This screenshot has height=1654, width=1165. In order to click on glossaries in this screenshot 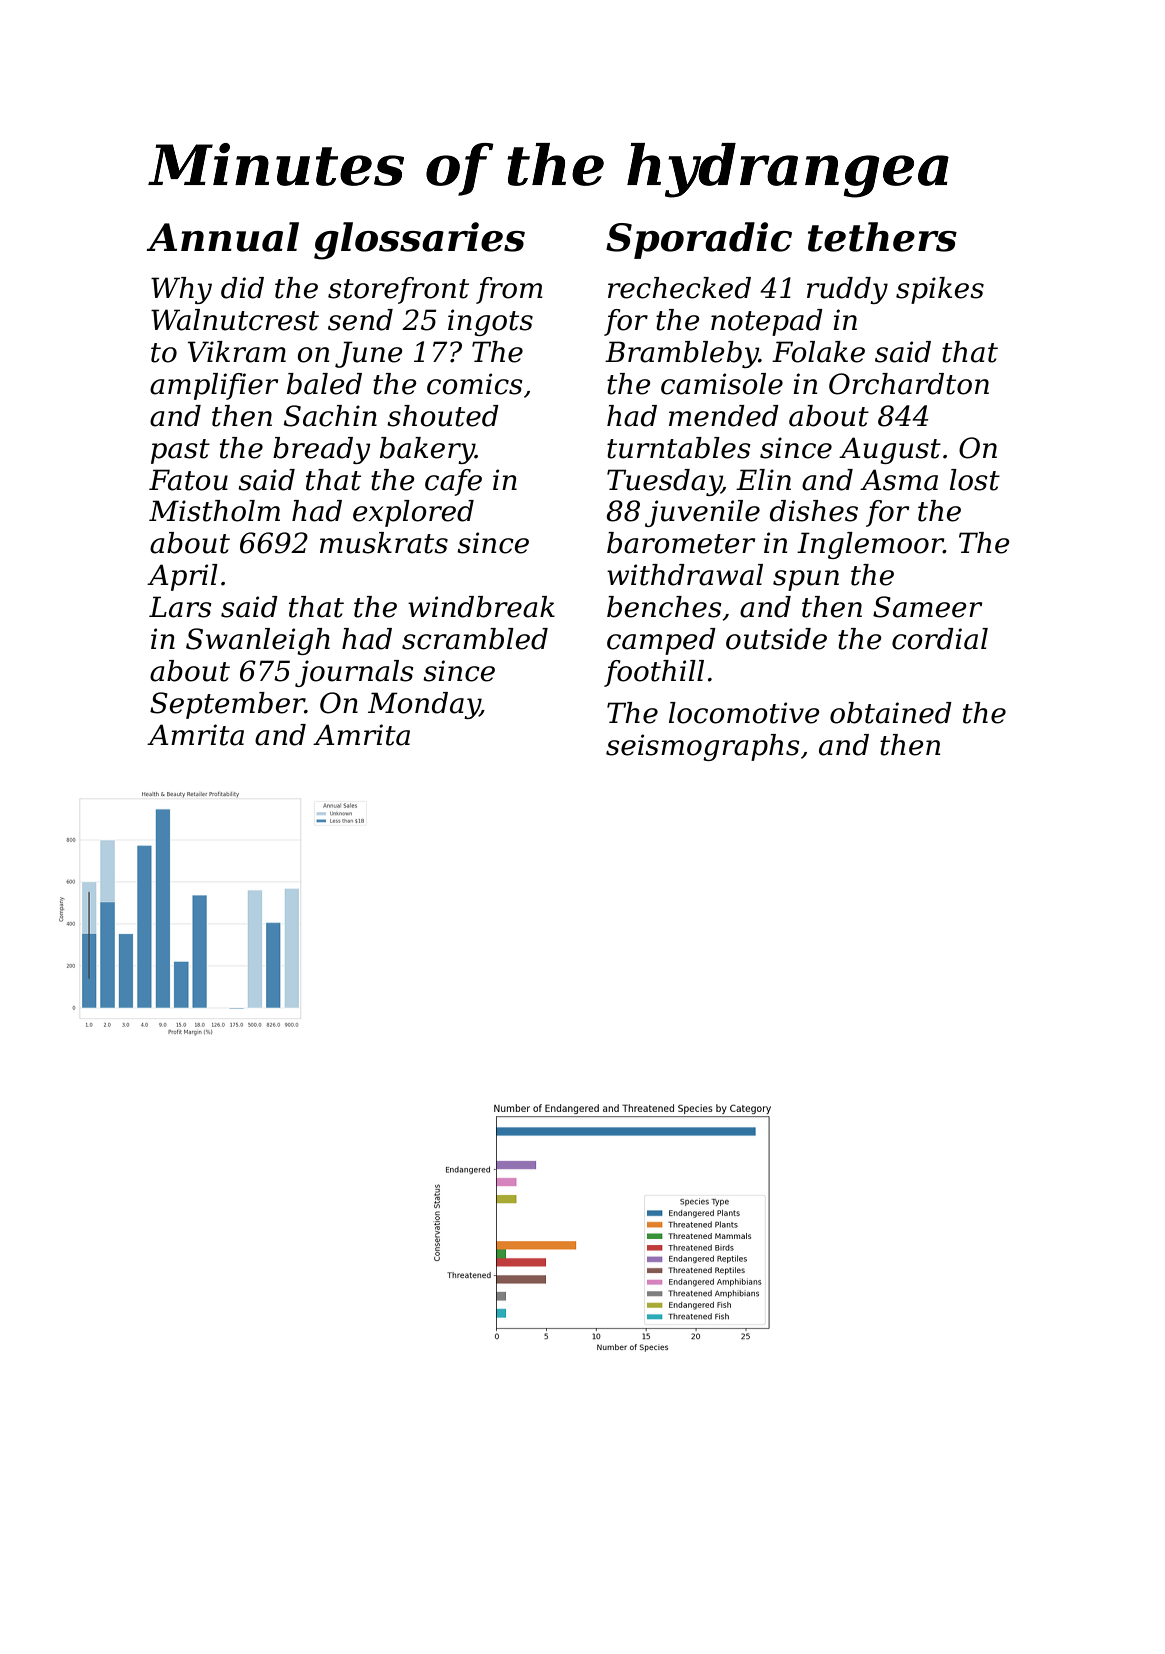, I will do `click(419, 241)`.
